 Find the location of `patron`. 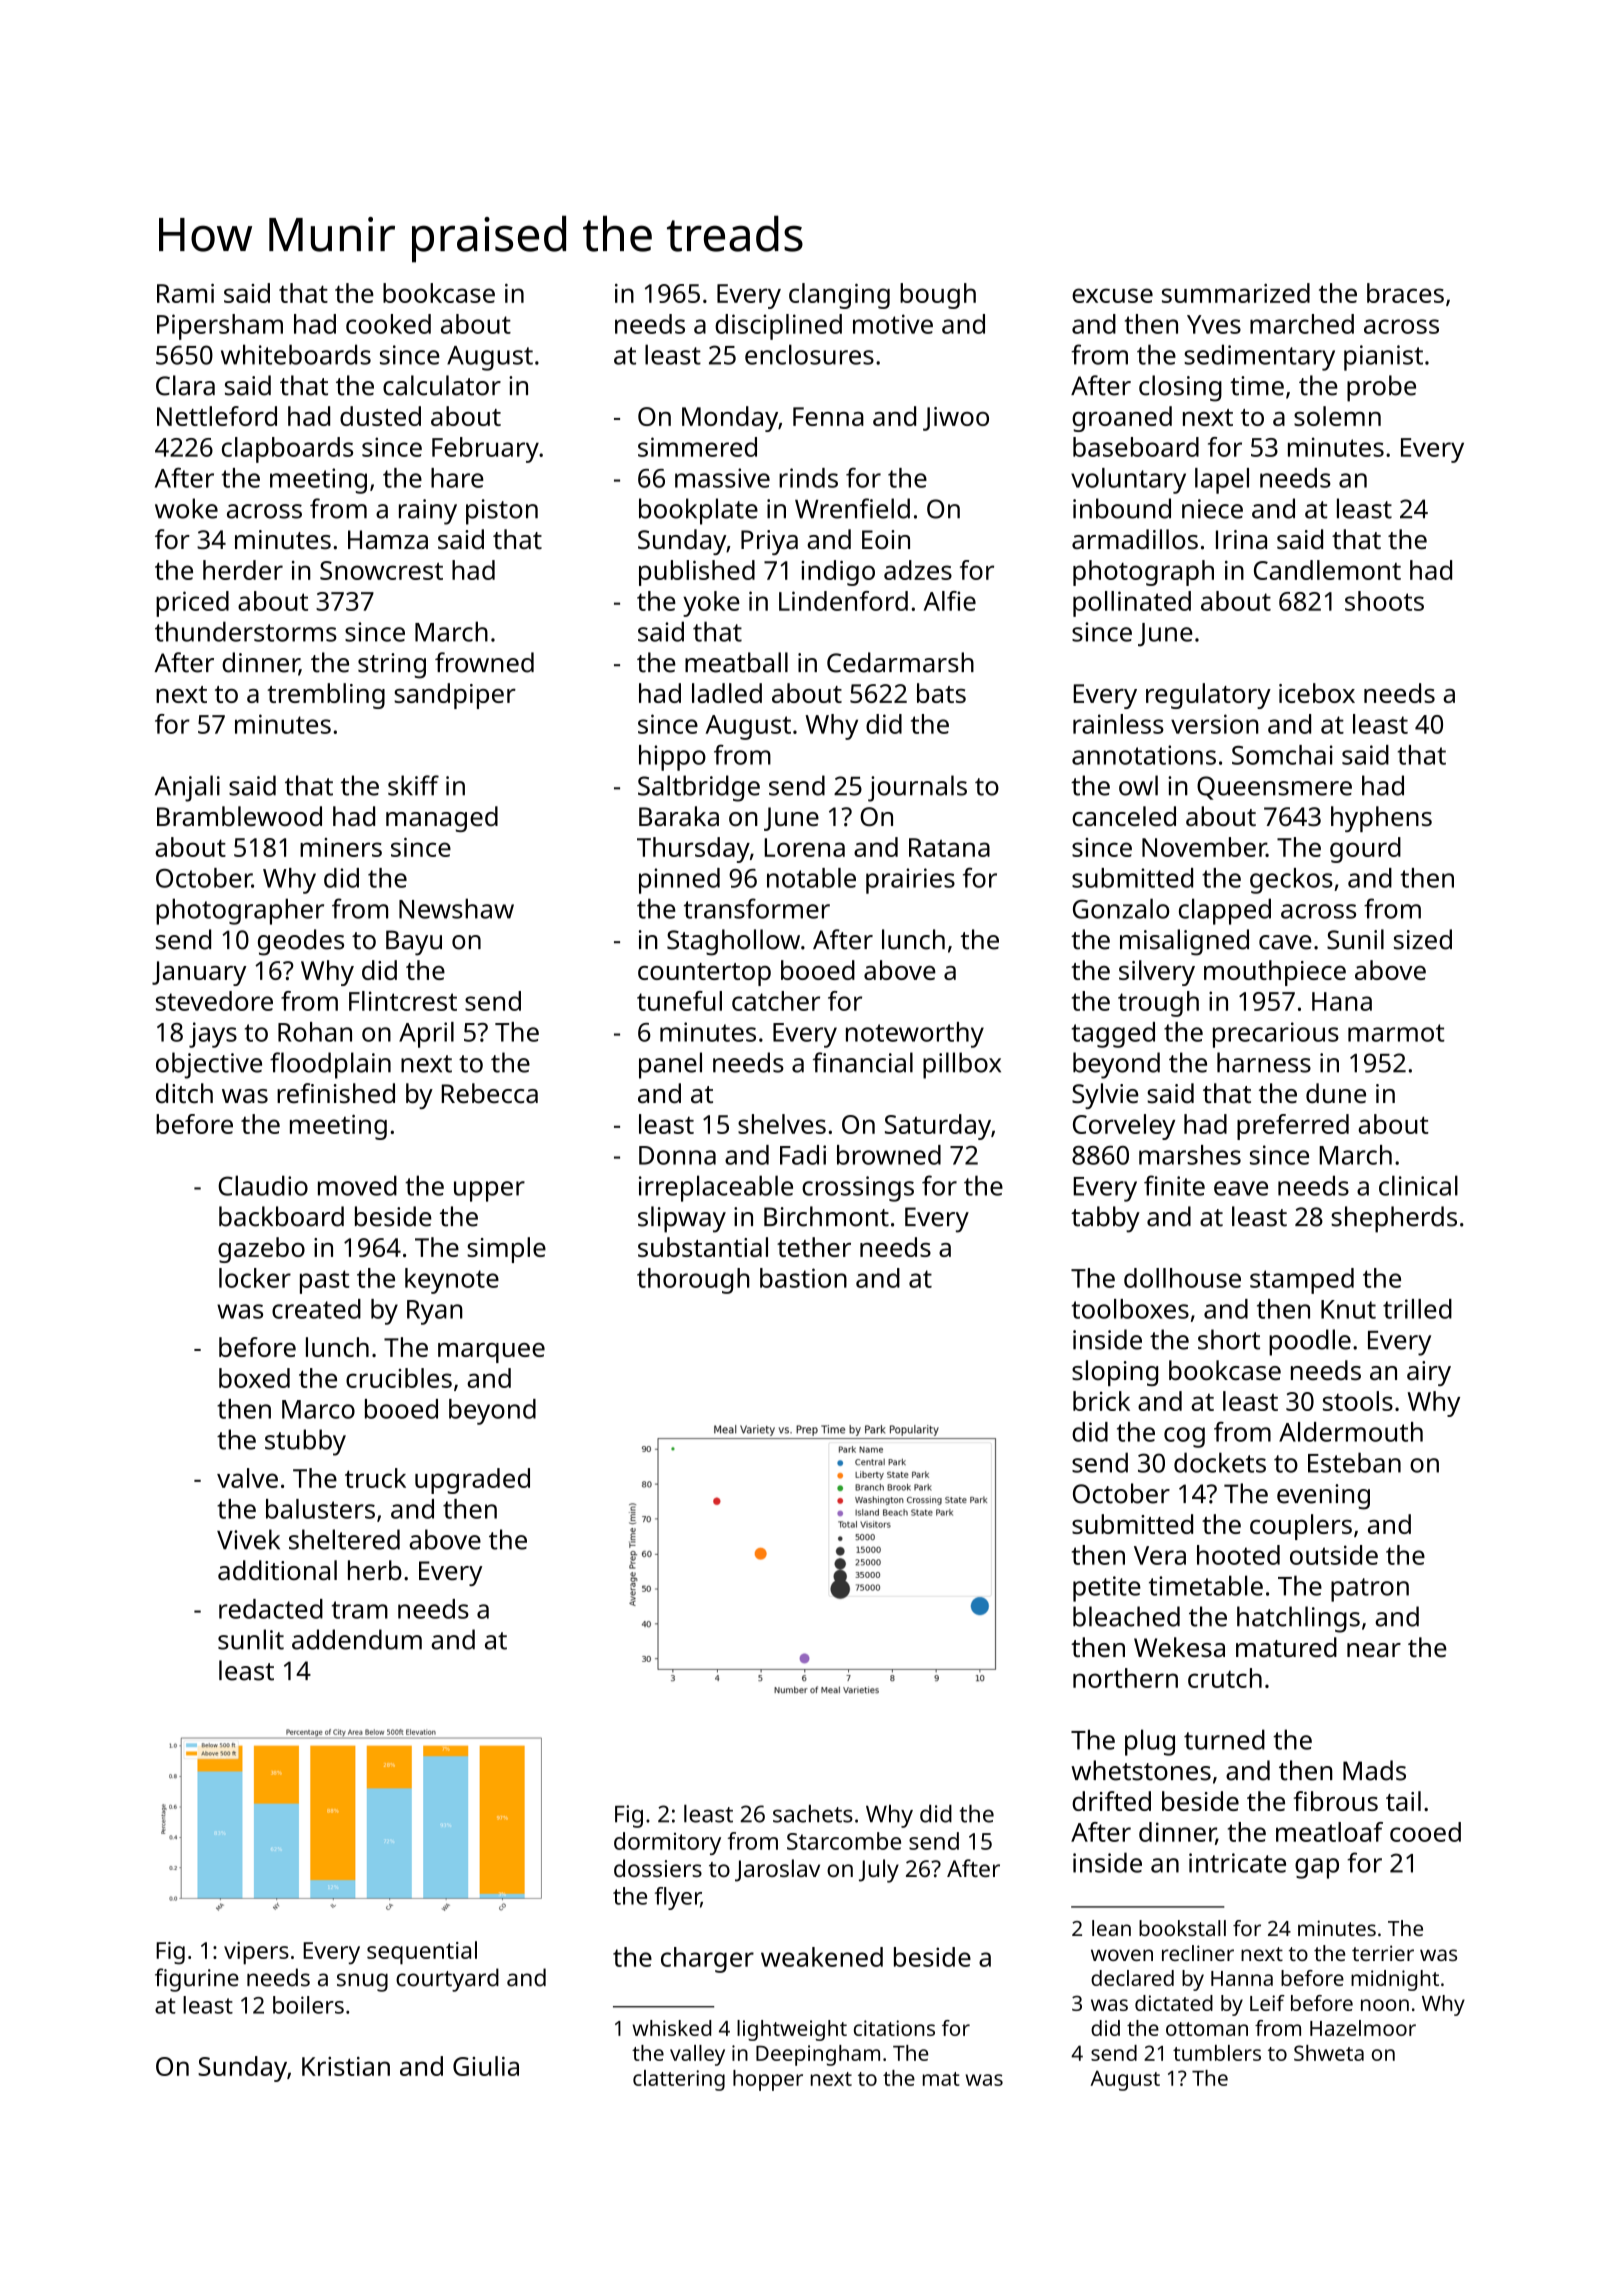

patron is located at coordinates (1370, 1590).
